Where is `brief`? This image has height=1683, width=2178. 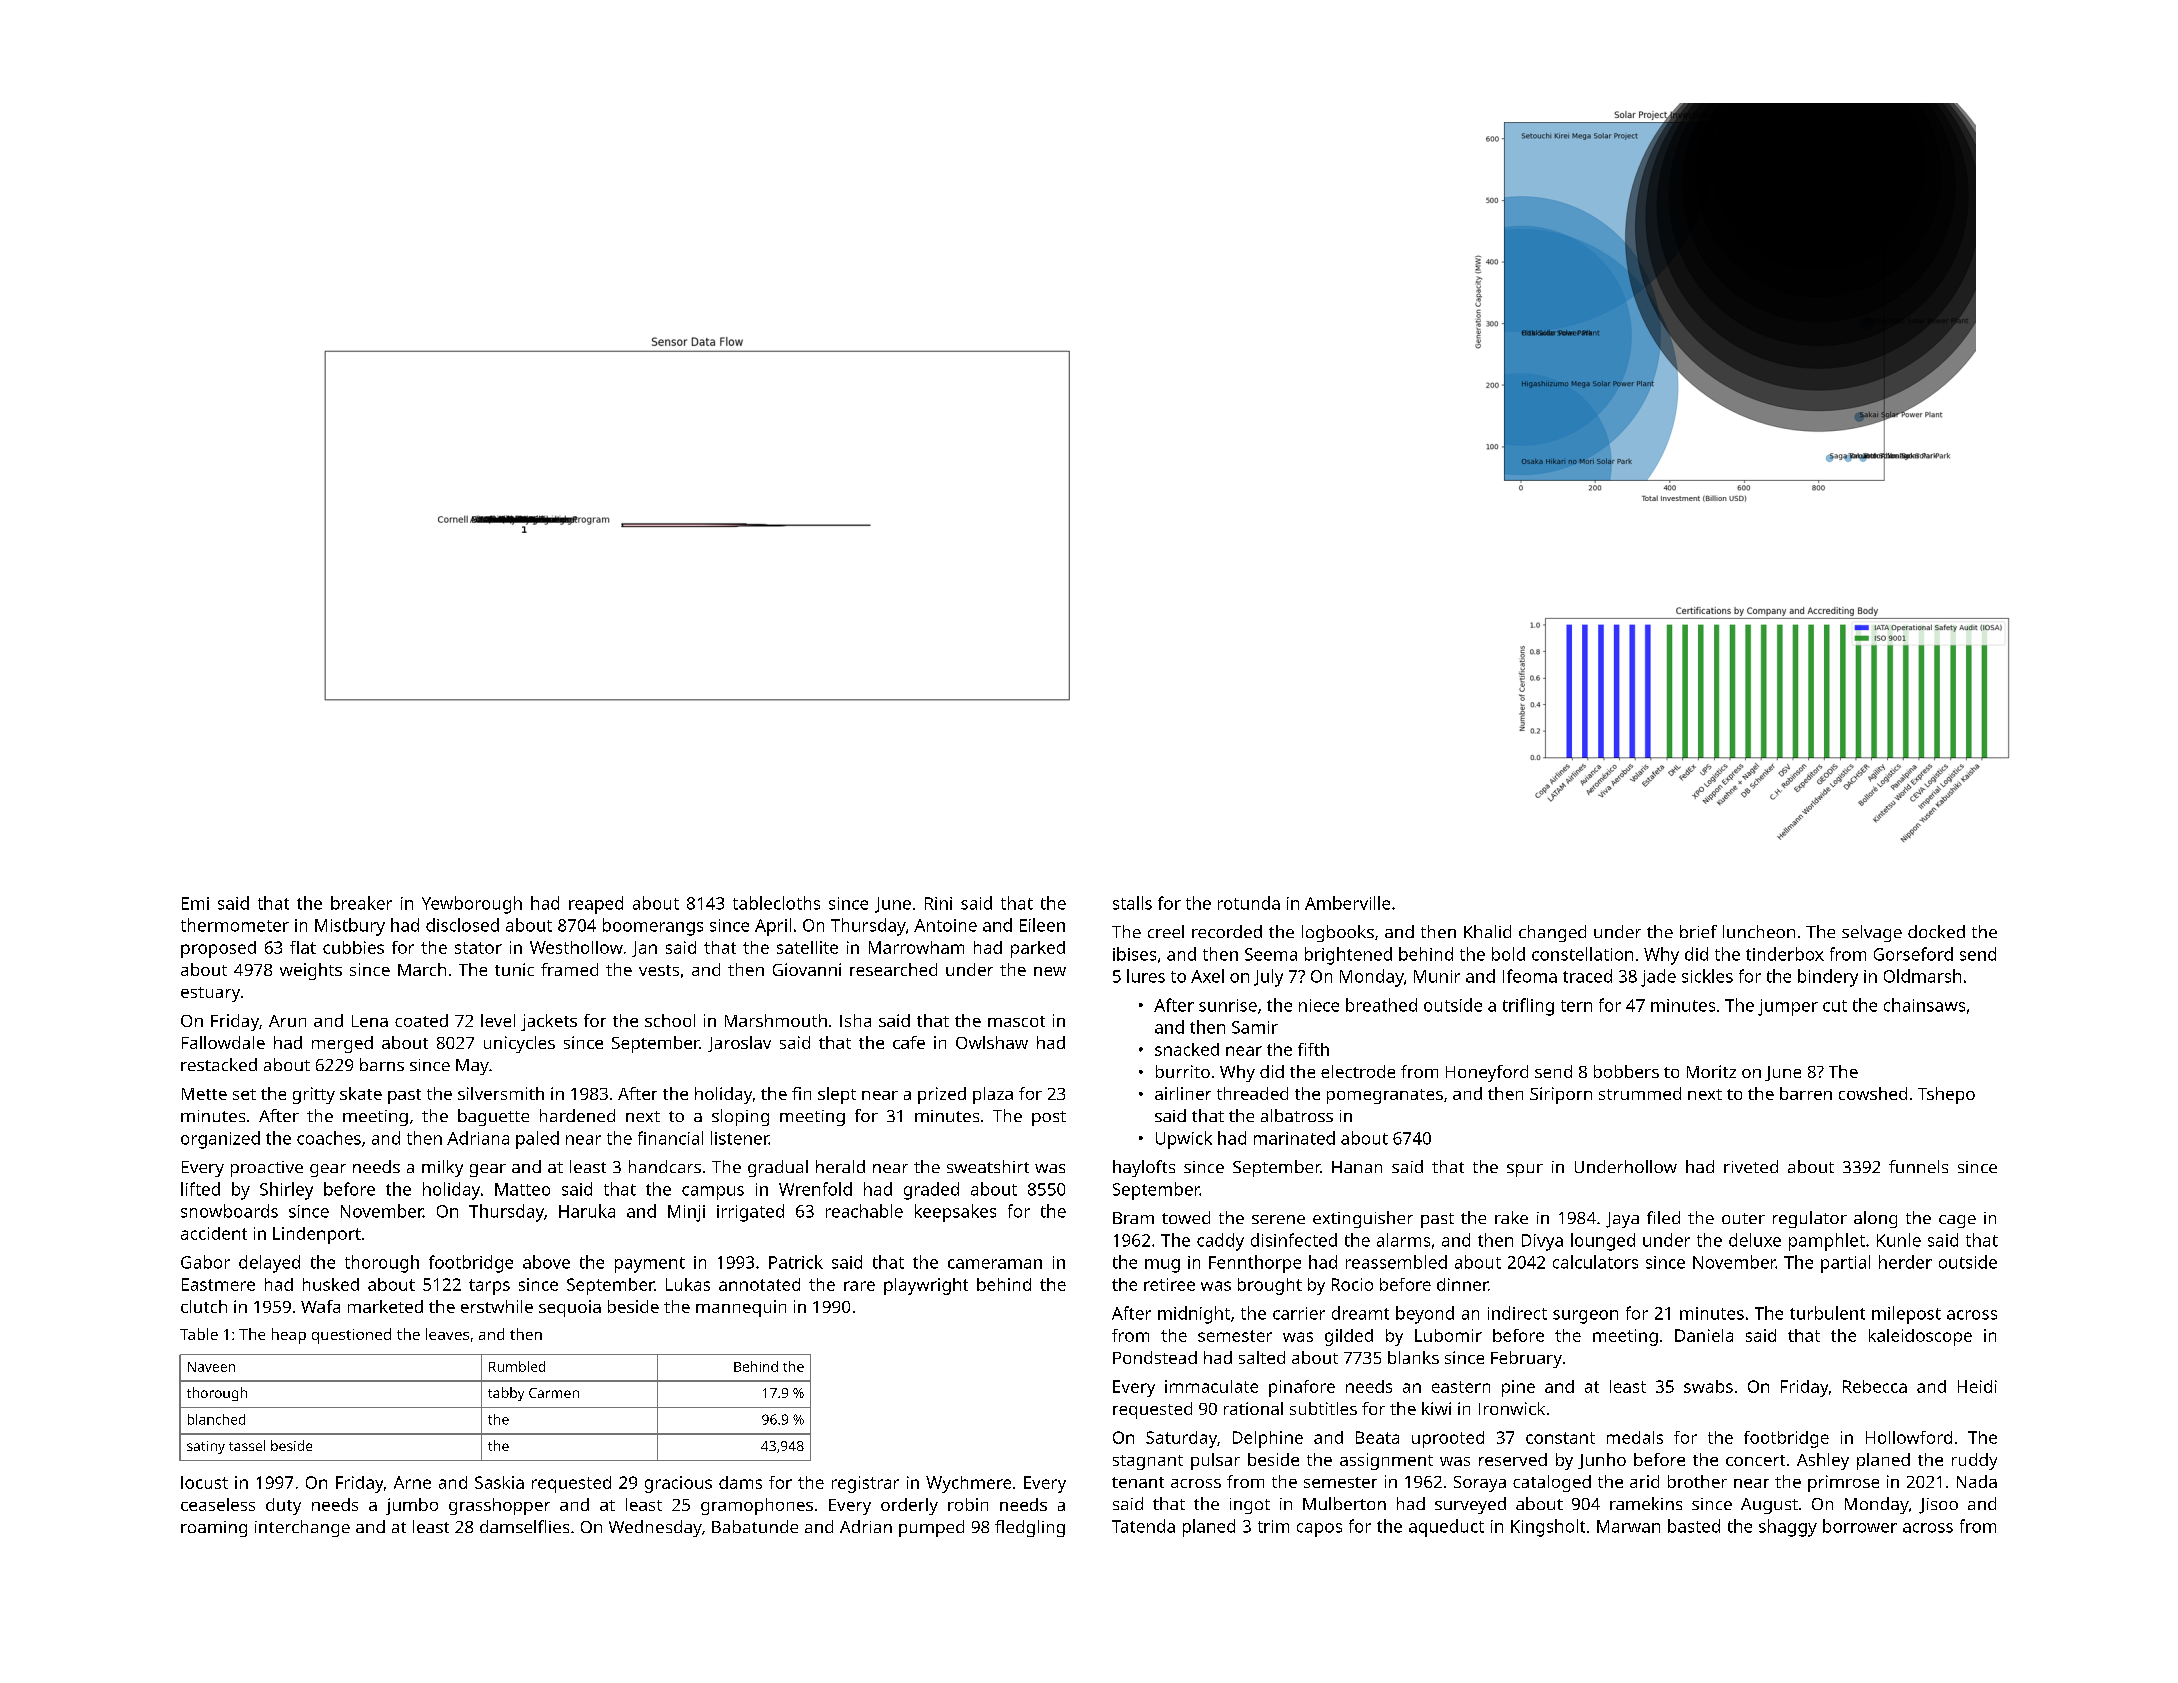 brief is located at coordinates (1698, 931).
